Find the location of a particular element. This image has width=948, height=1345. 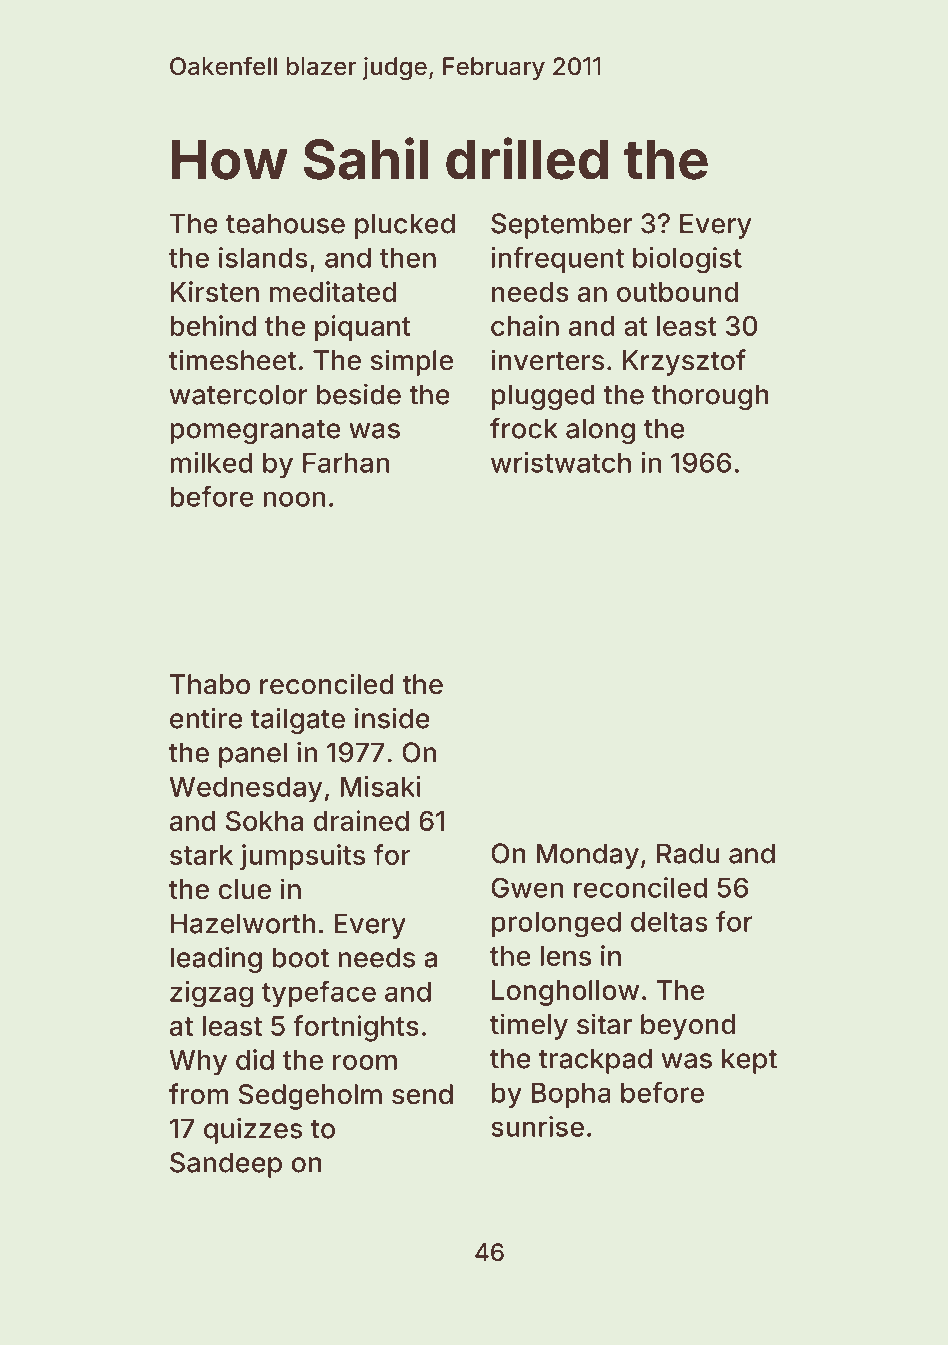

milked is located at coordinates (211, 462).
